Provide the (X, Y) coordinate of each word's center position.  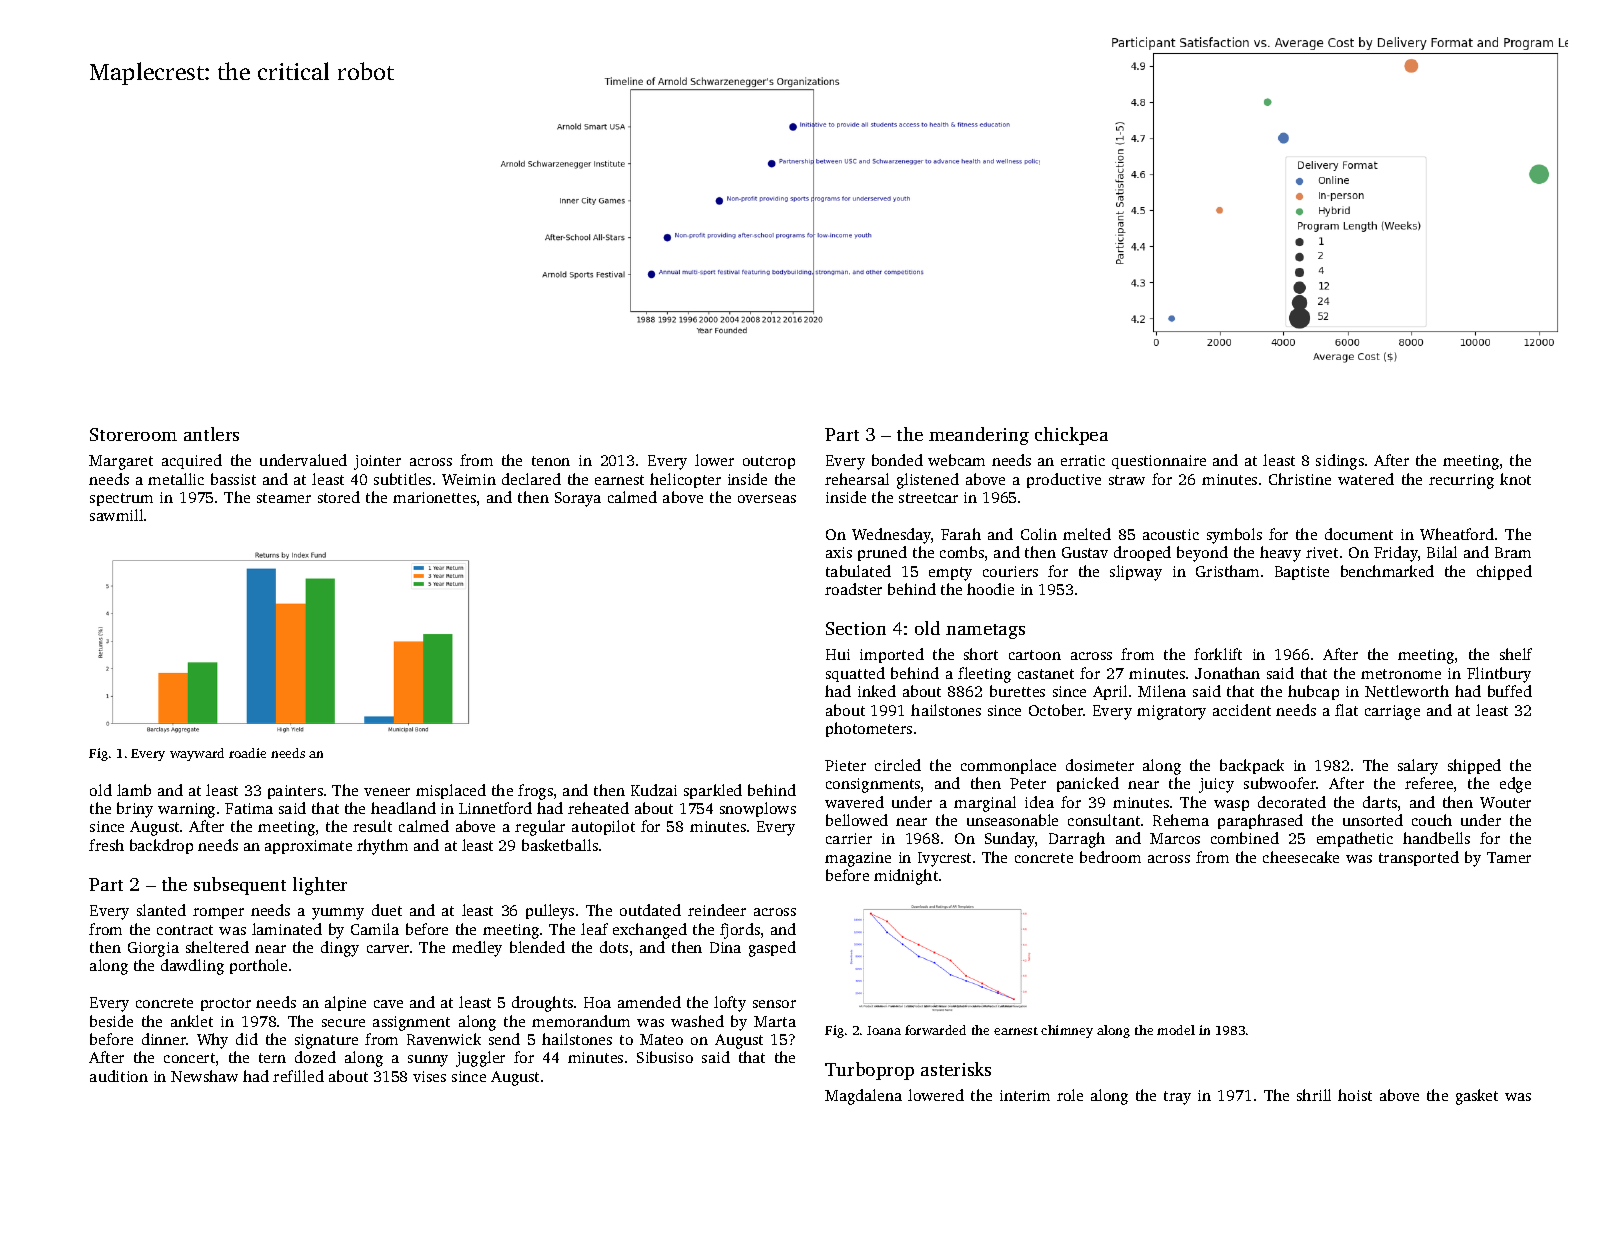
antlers (211, 434)
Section (856, 628)
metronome (1401, 674)
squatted (855, 674)
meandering (979, 436)
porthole (258, 966)
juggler (480, 1059)
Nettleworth (1407, 691)
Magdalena (863, 1097)
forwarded (935, 1030)
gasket (1477, 1097)
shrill (1314, 1095)
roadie (247, 753)
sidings (1340, 462)
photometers (869, 729)
